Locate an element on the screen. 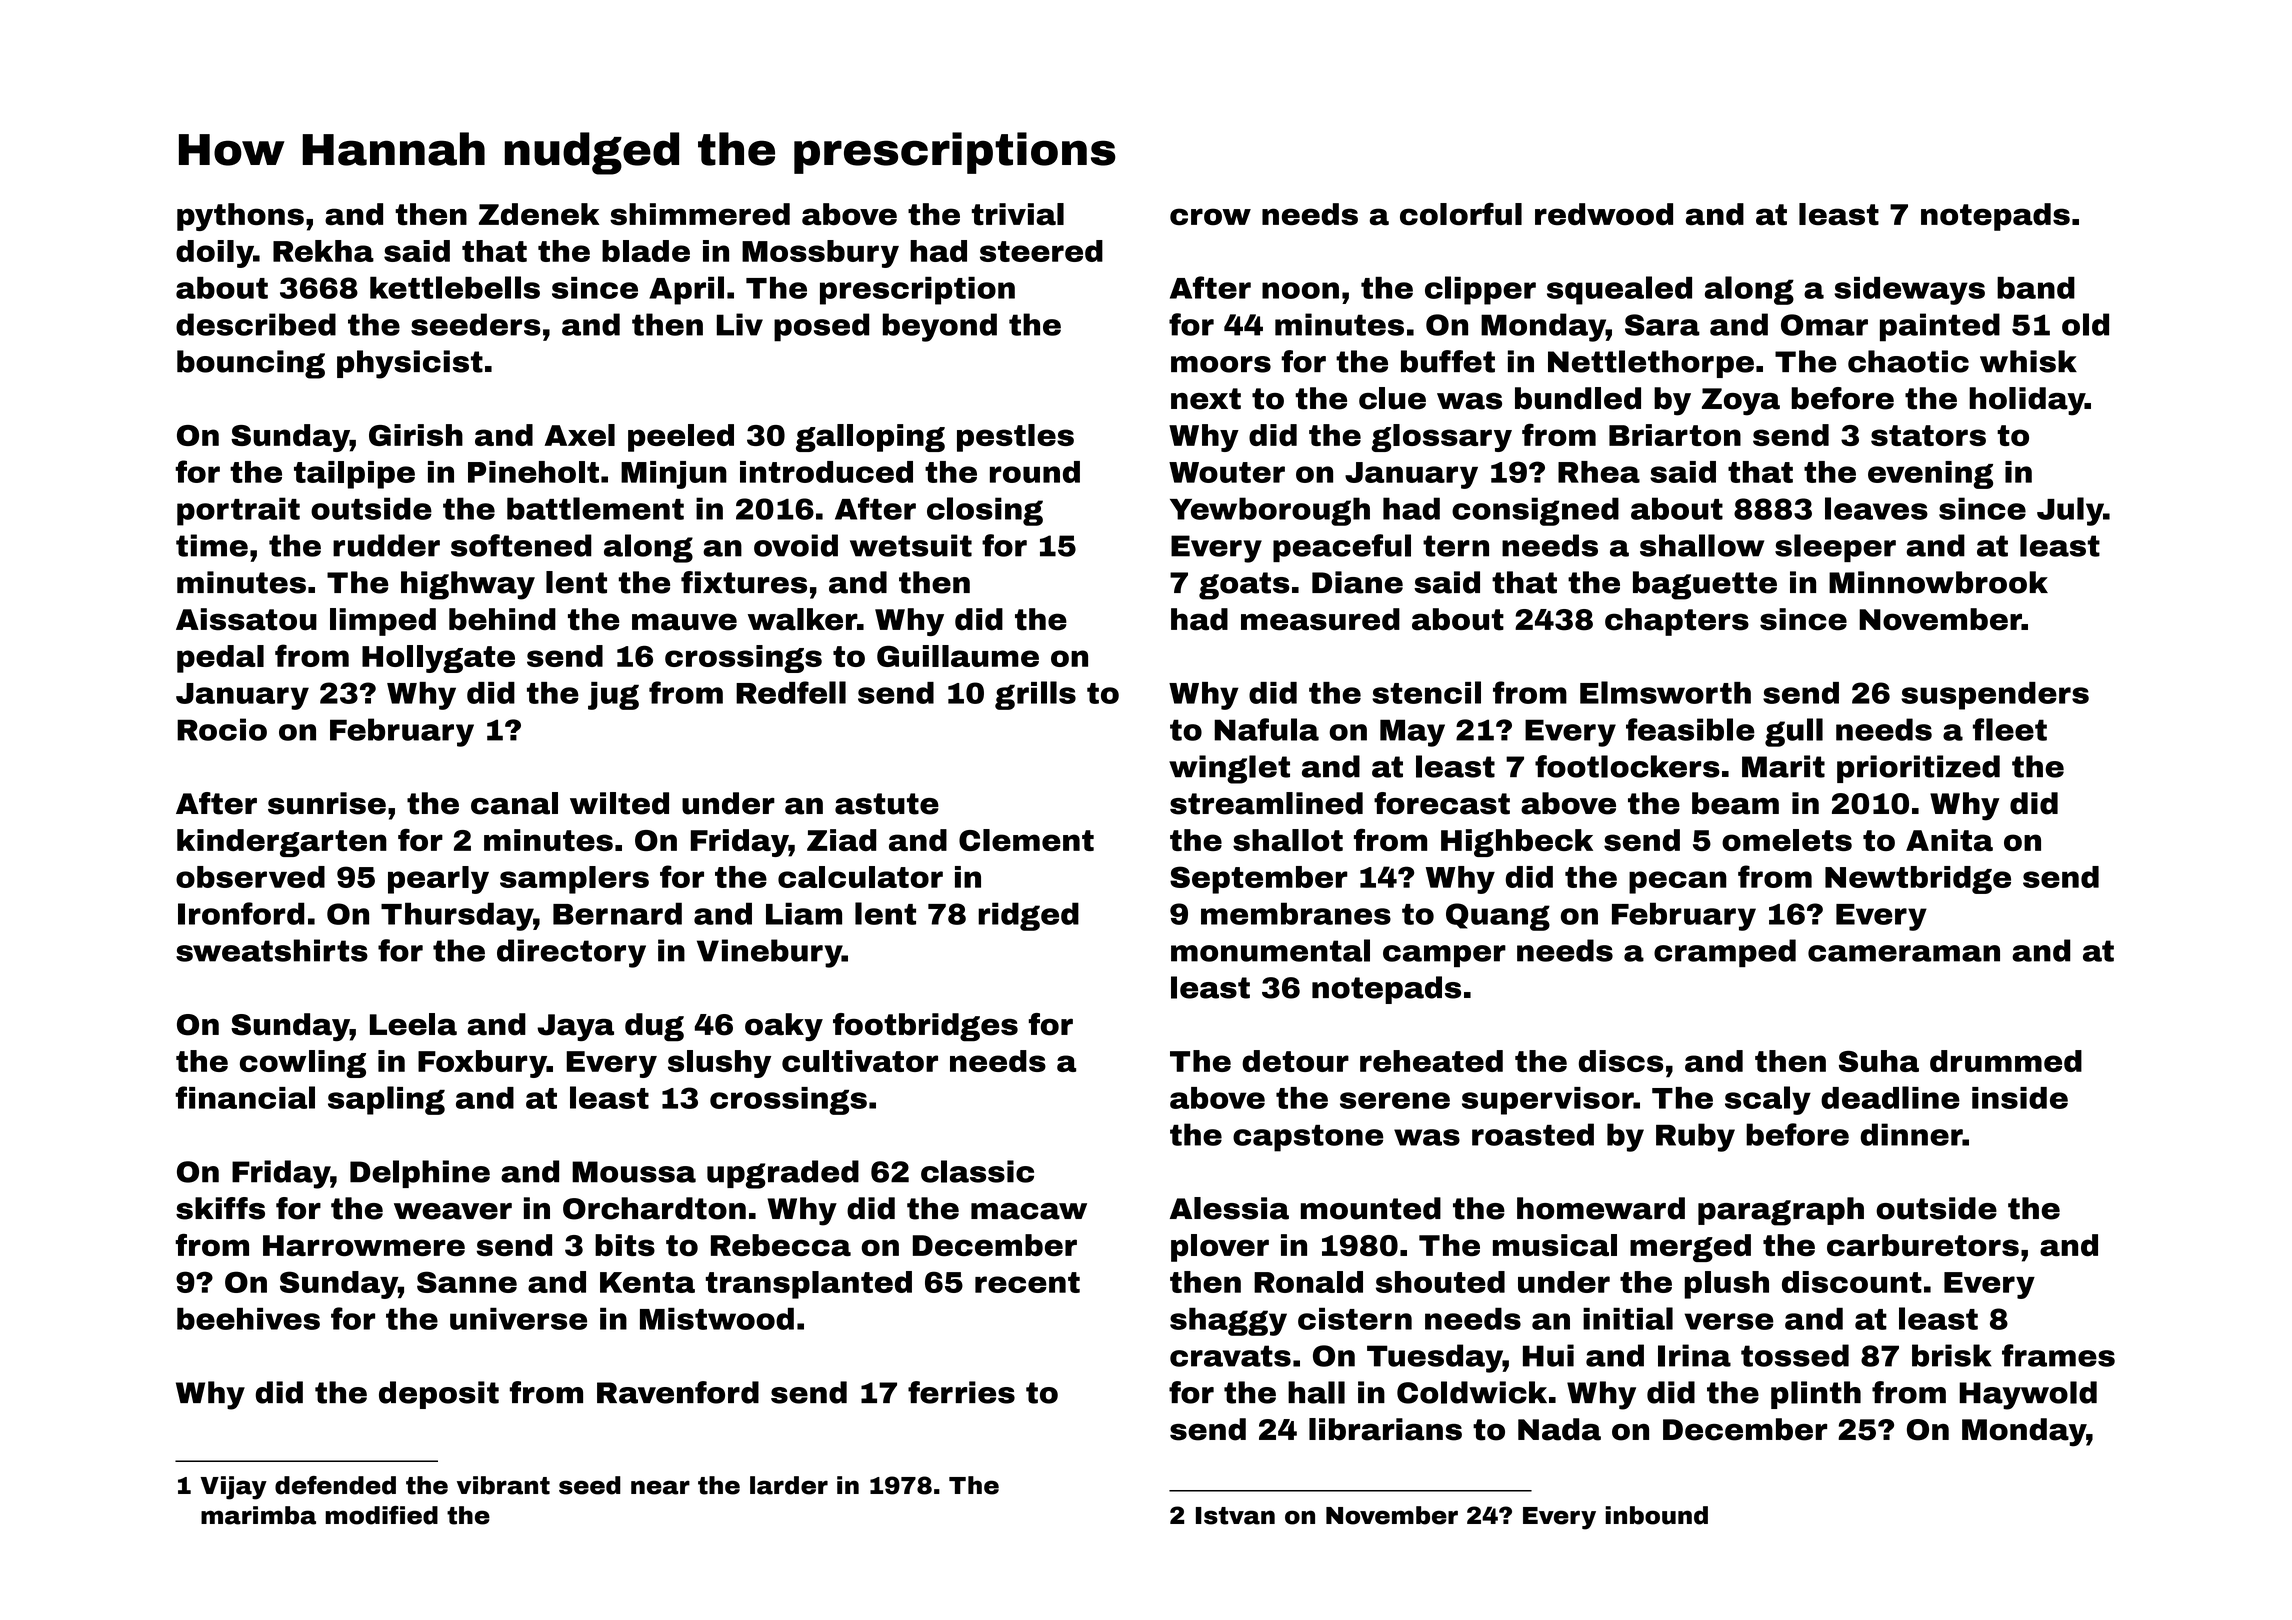  Anita is located at coordinates (1949, 840).
